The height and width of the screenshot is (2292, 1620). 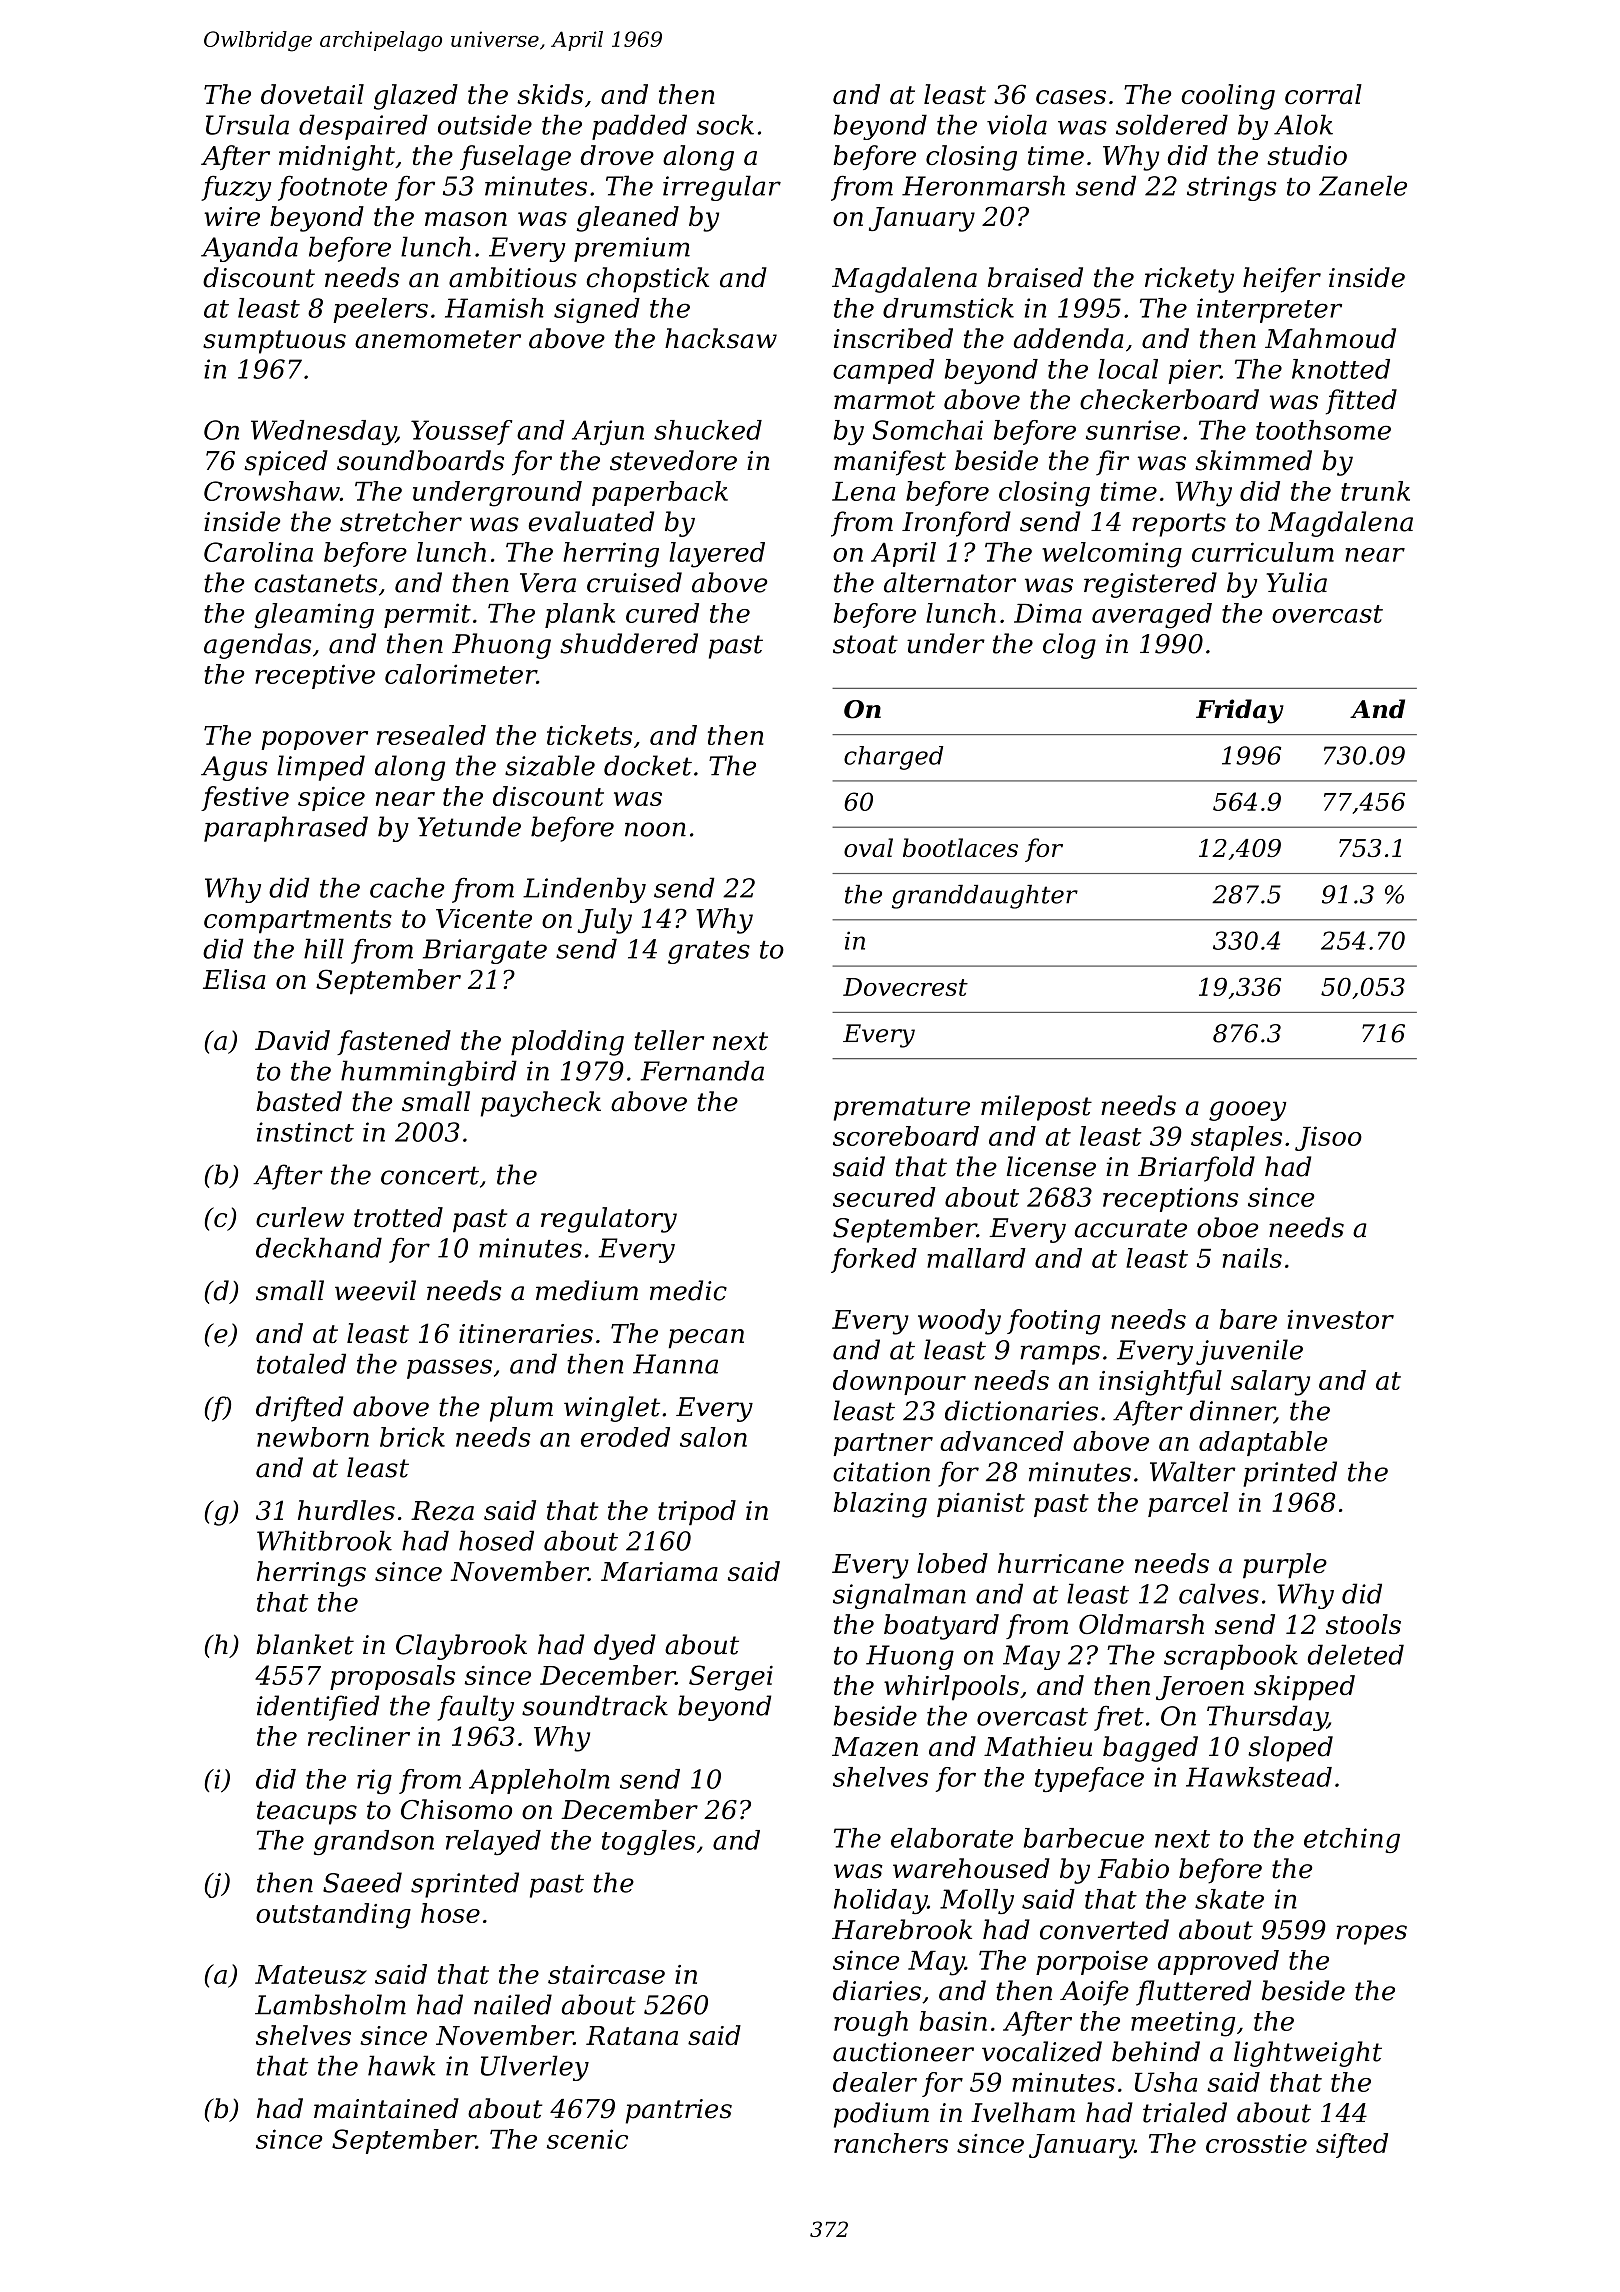 I want to click on Mahmoud, so click(x=1330, y=338).
